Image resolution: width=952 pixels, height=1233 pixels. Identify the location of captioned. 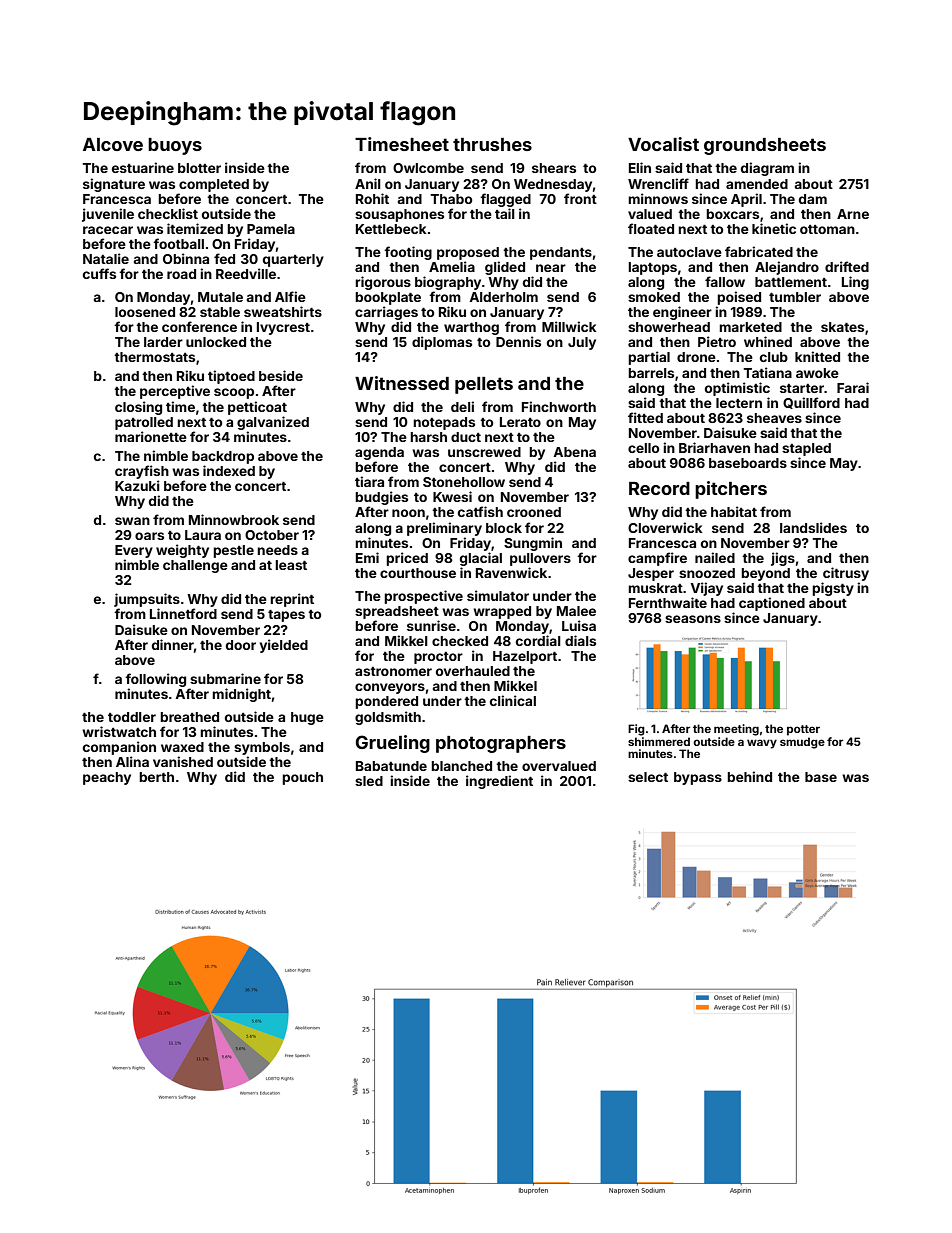
(772, 604).
